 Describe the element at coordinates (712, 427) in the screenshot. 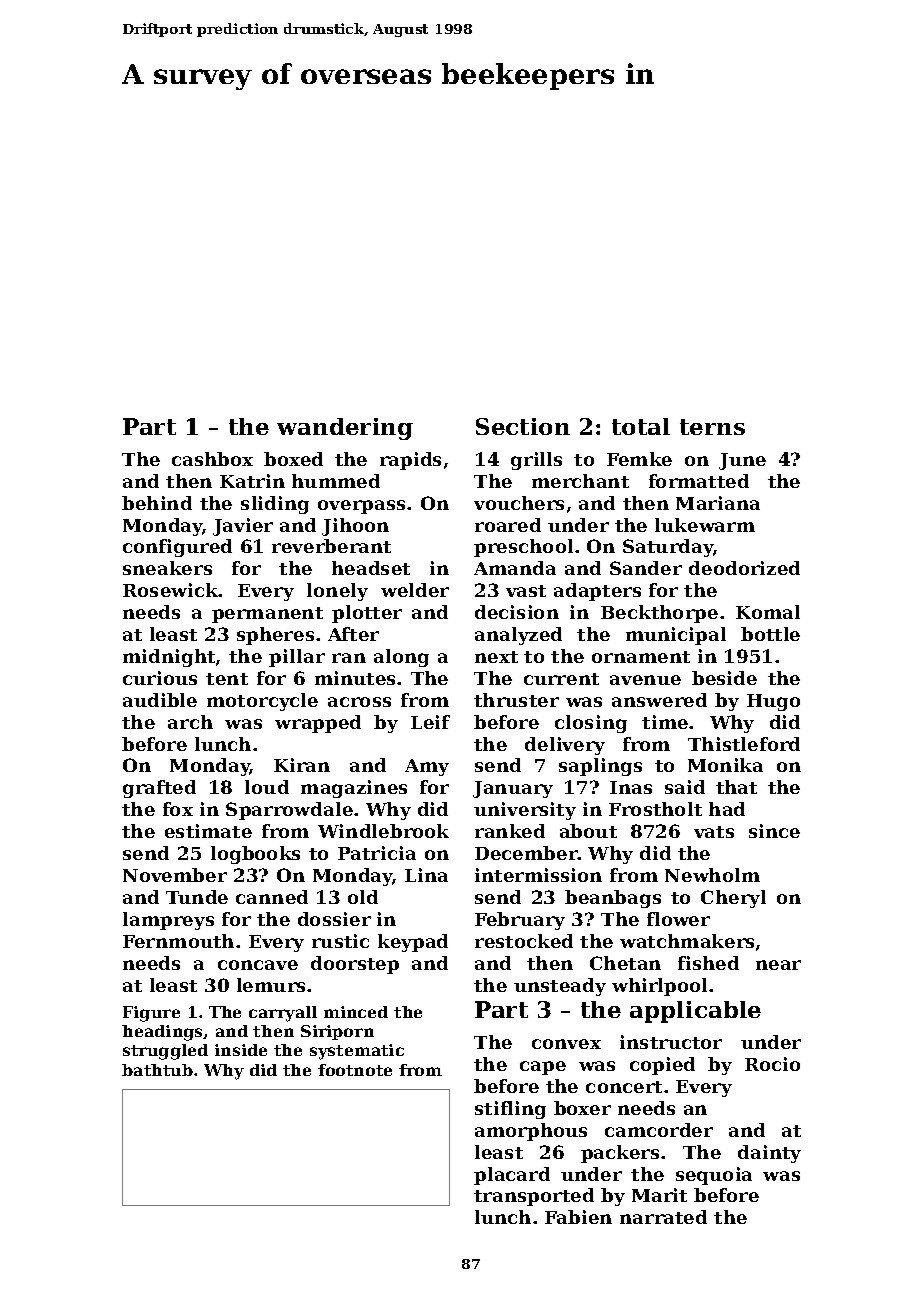

I see `terns` at that location.
